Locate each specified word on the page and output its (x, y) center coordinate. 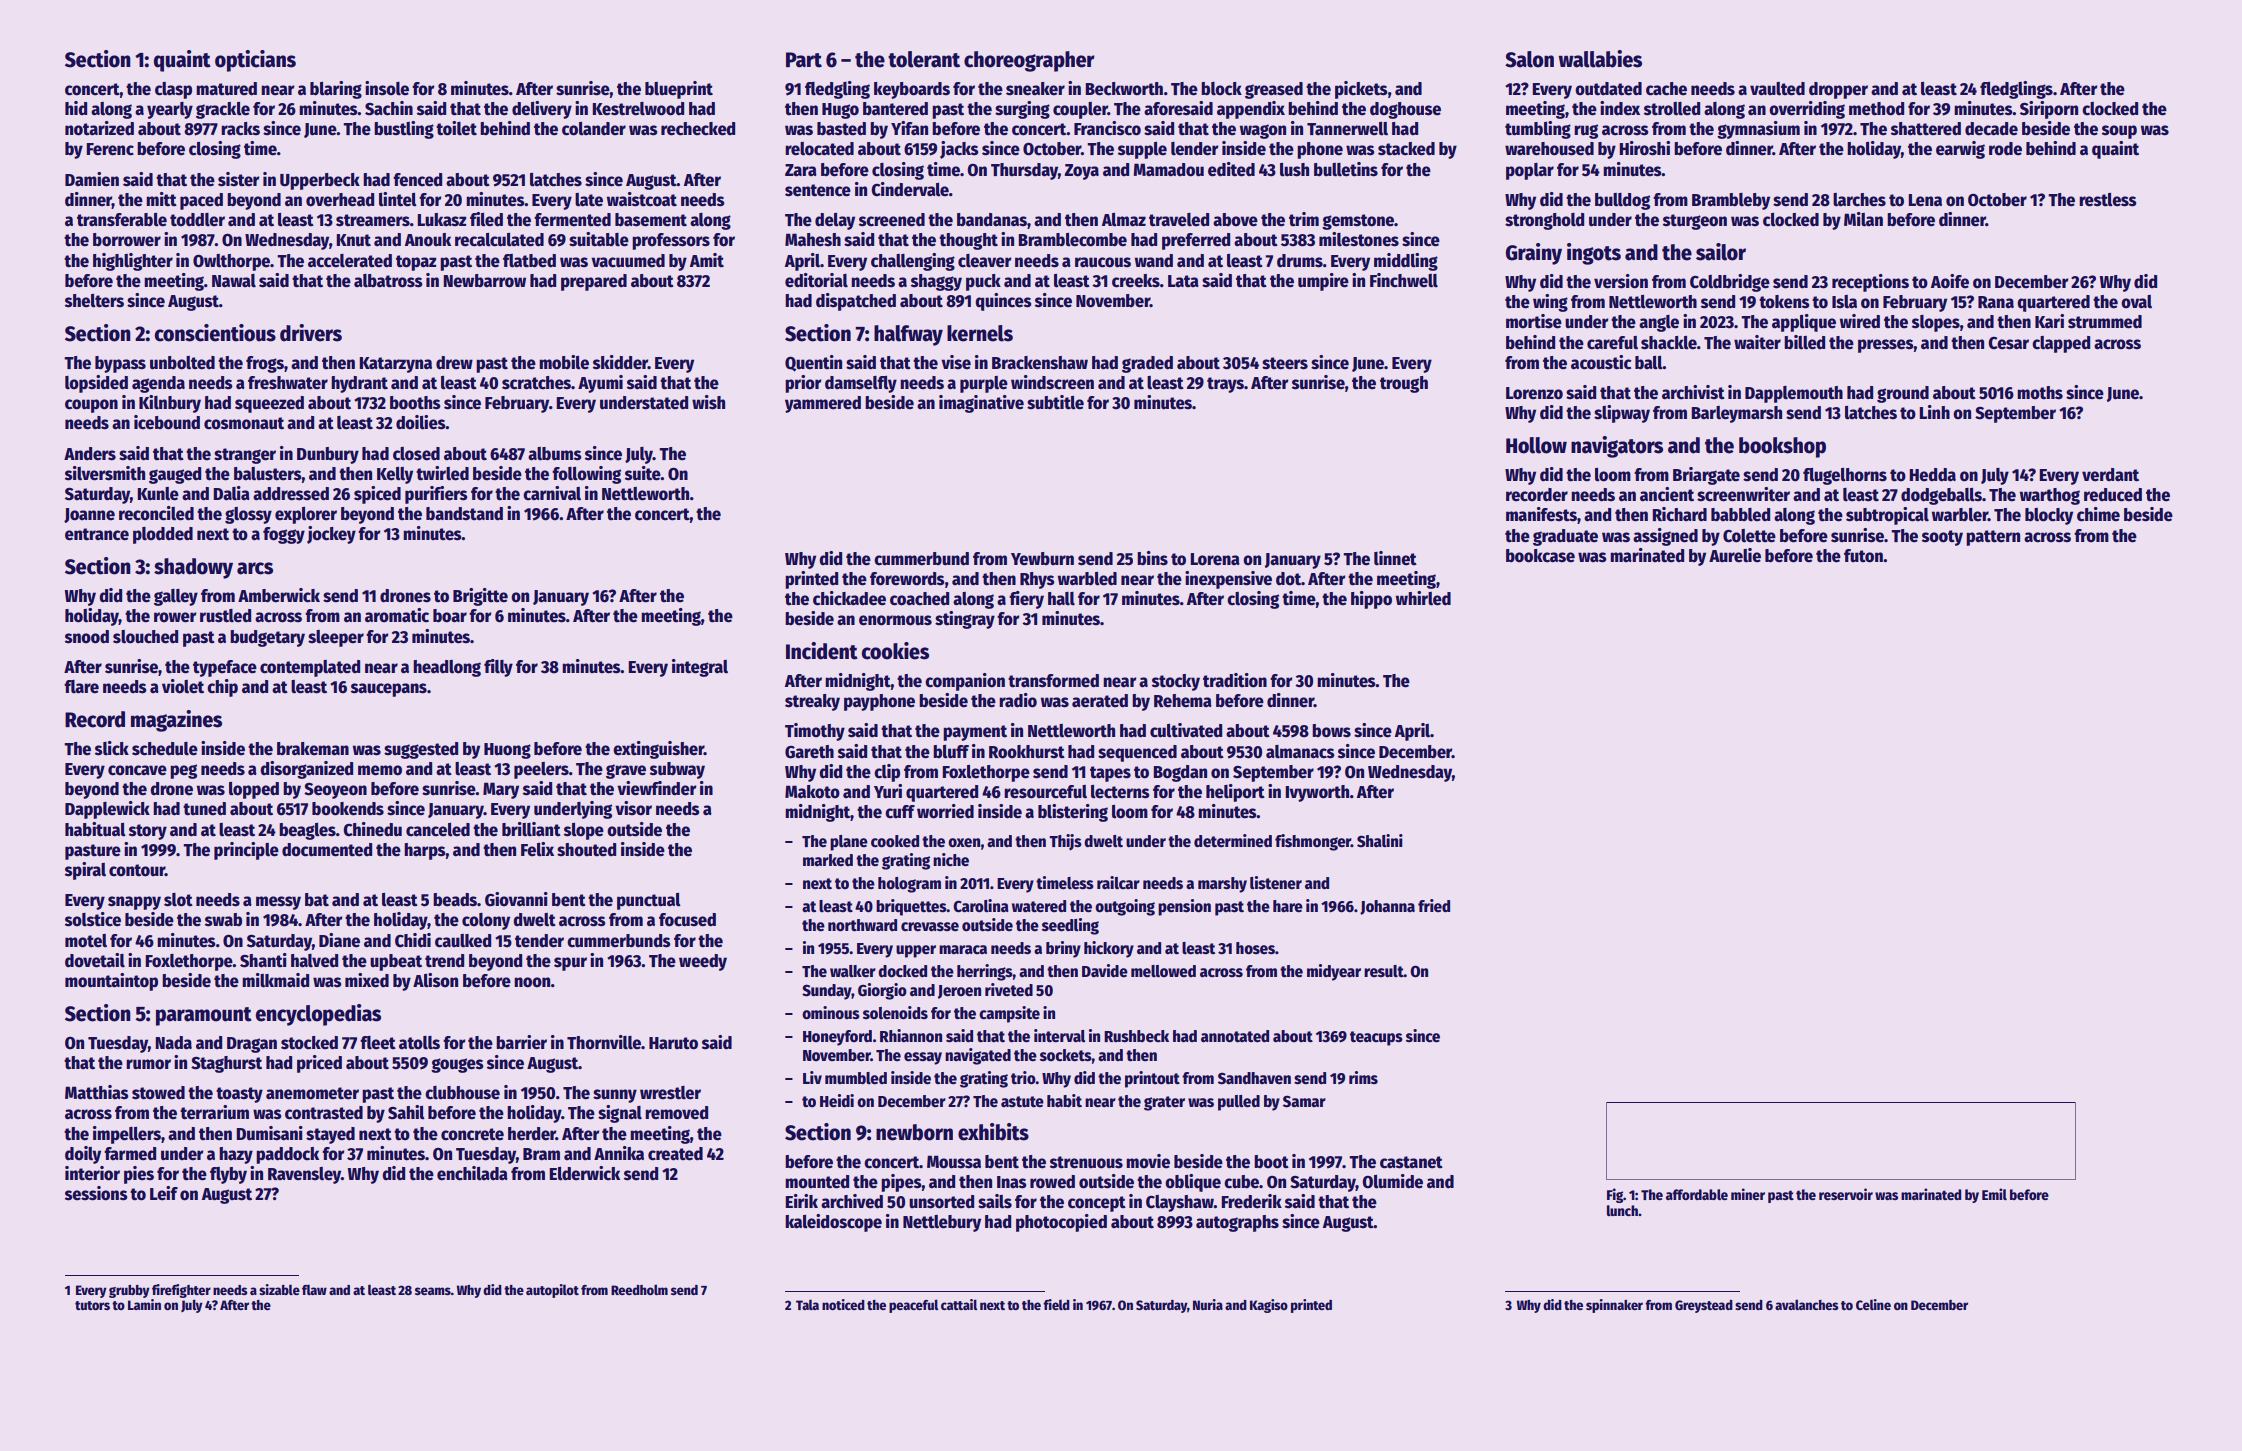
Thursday (1024, 171)
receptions (1870, 283)
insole (387, 88)
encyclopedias (318, 1015)
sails (995, 1201)
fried (1434, 905)
